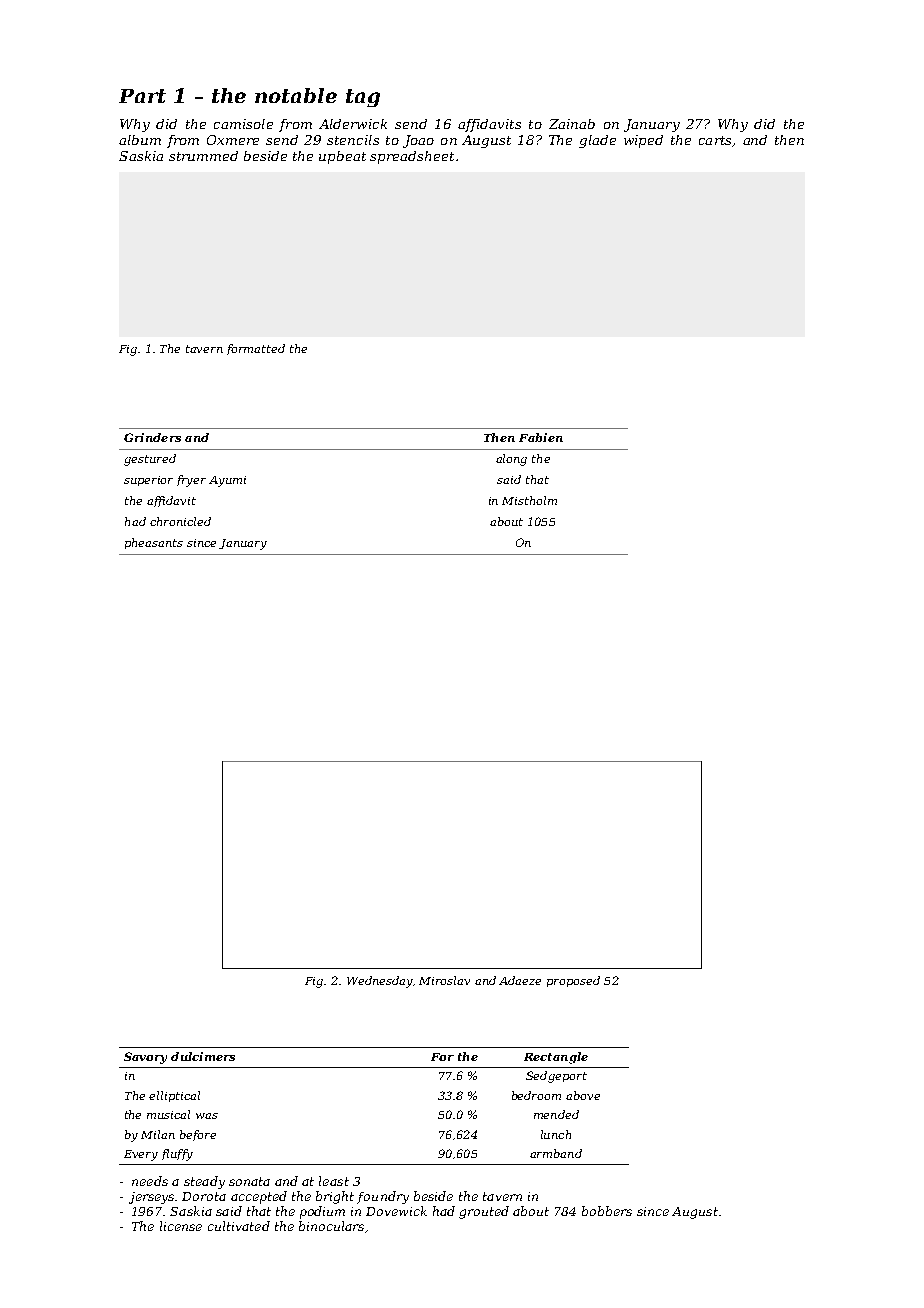 The width and height of the document is (924, 1308). Describe the element at coordinates (256, 349) in the document. I see `formatted` at that location.
